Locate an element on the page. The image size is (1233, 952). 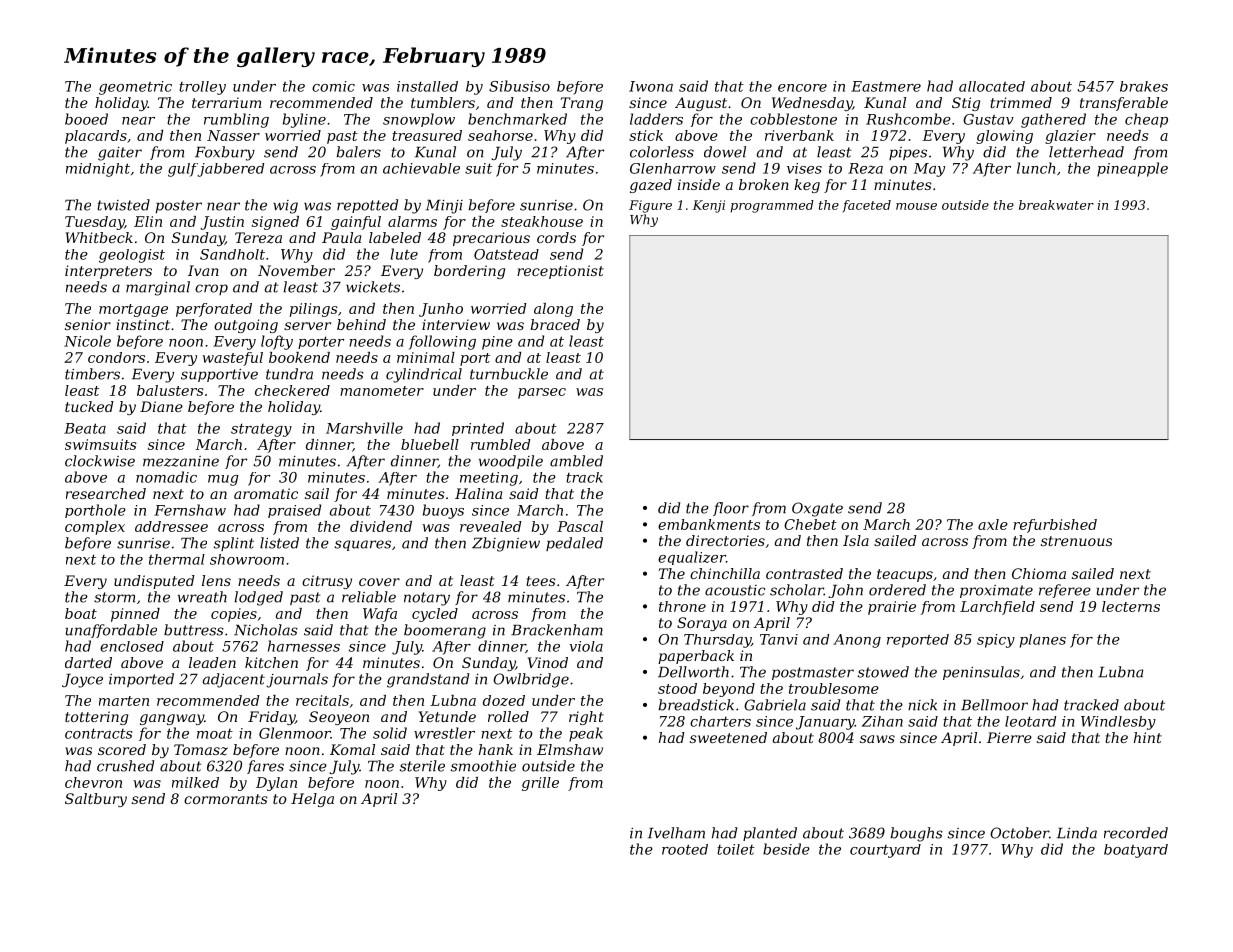
clockwise is located at coordinates (100, 461).
